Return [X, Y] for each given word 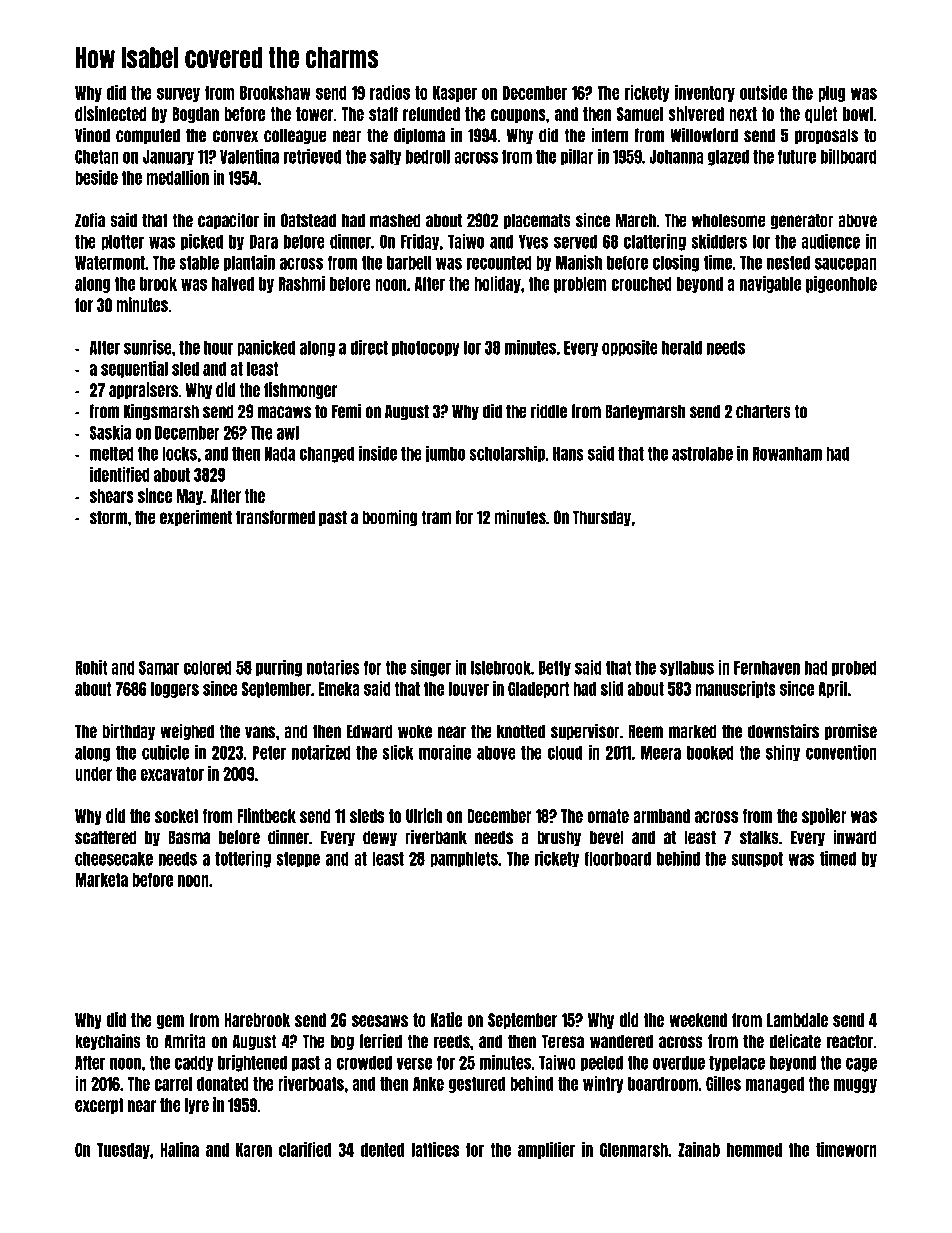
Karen [254, 1150]
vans [260, 732]
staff [383, 114]
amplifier [546, 1150]
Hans [568, 454]
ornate [608, 816]
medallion [177, 177]
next [743, 114]
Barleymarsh [645, 412]
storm [108, 517]
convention [841, 752]
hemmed [754, 1150]
